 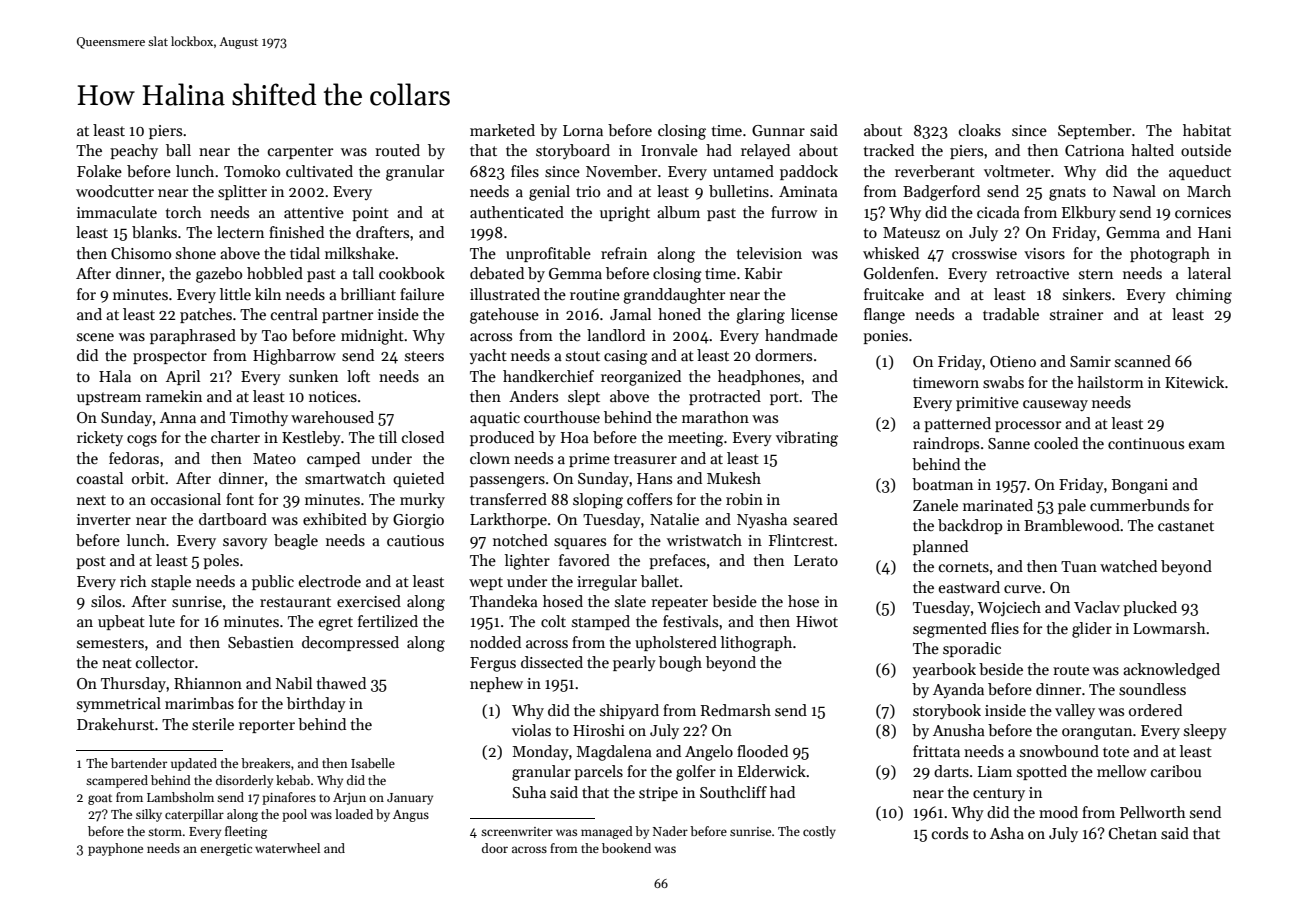 What do you see at coordinates (493, 664) in the image?
I see `Fergus` at bounding box center [493, 664].
